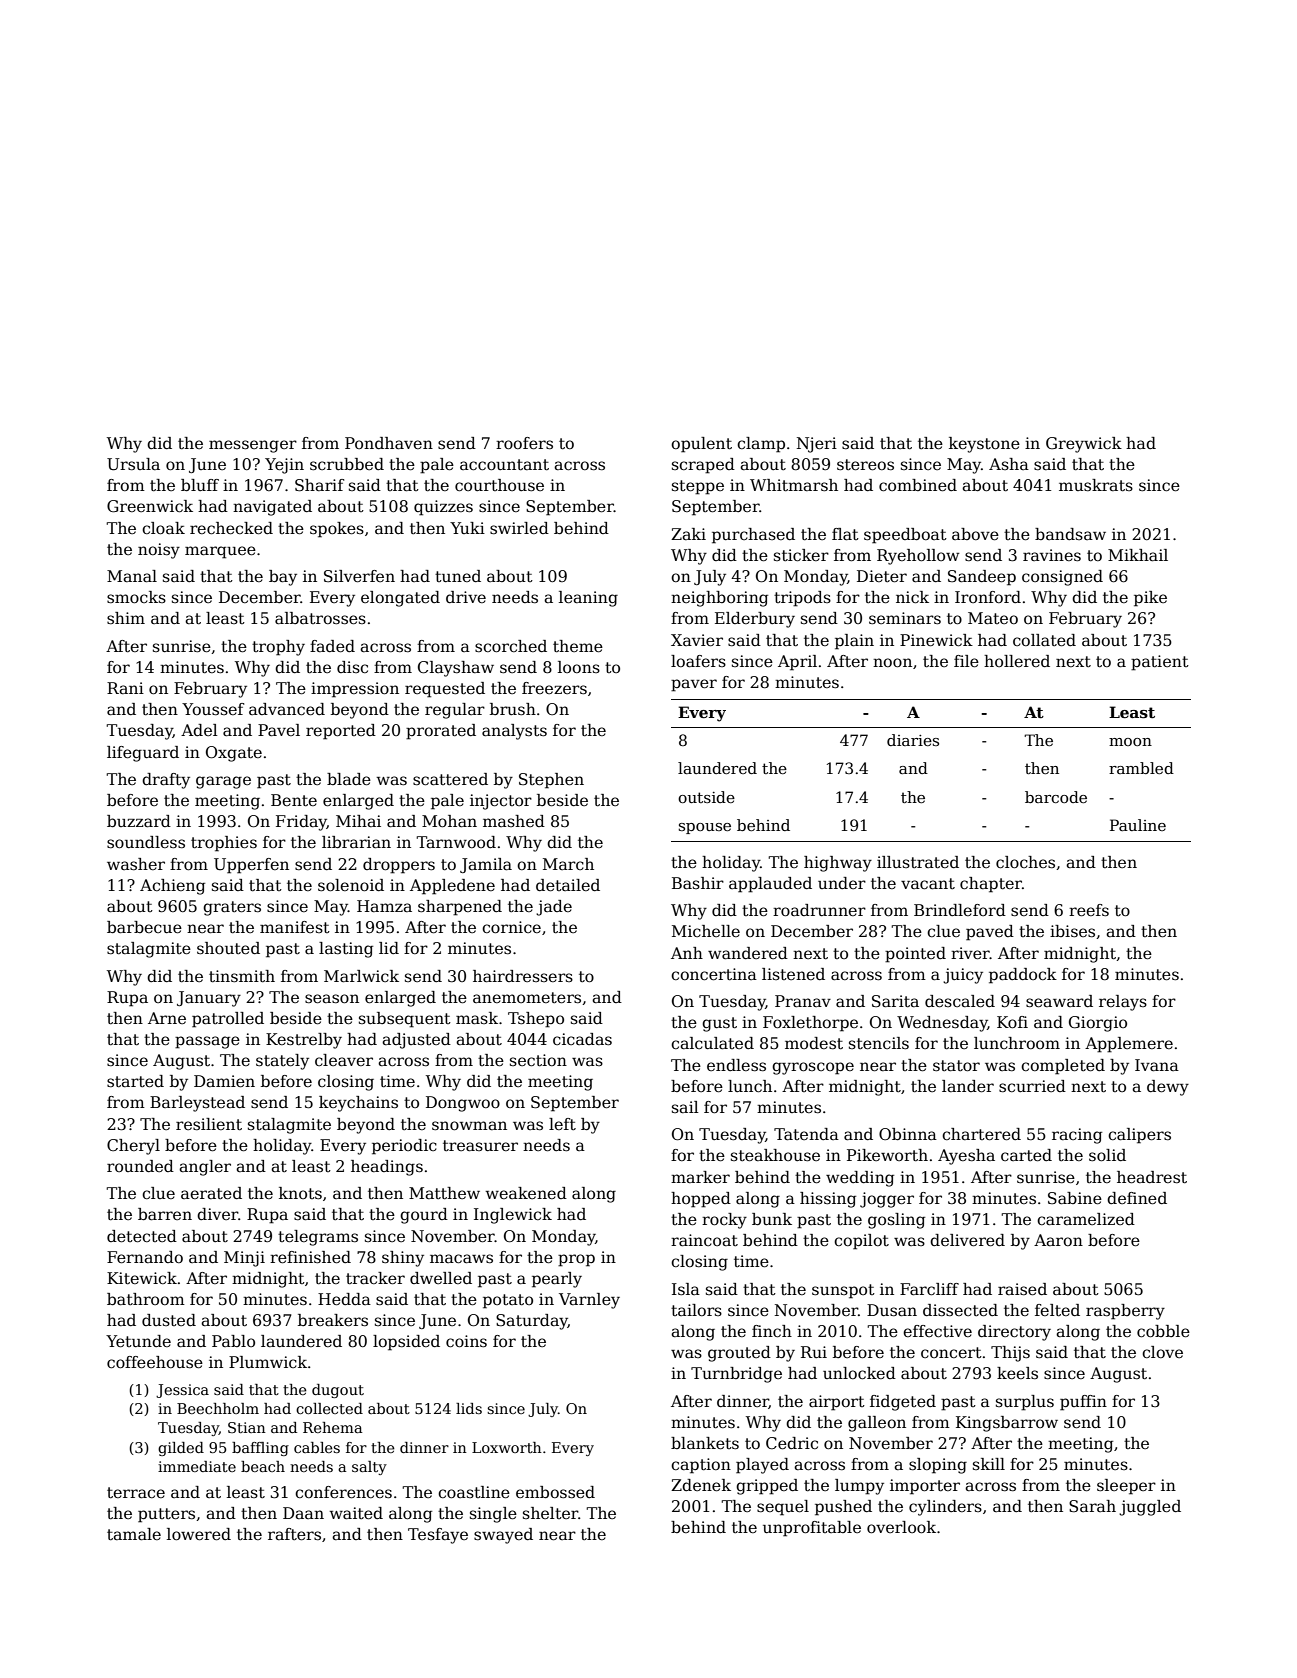  I want to click on courthouse, so click(499, 485).
